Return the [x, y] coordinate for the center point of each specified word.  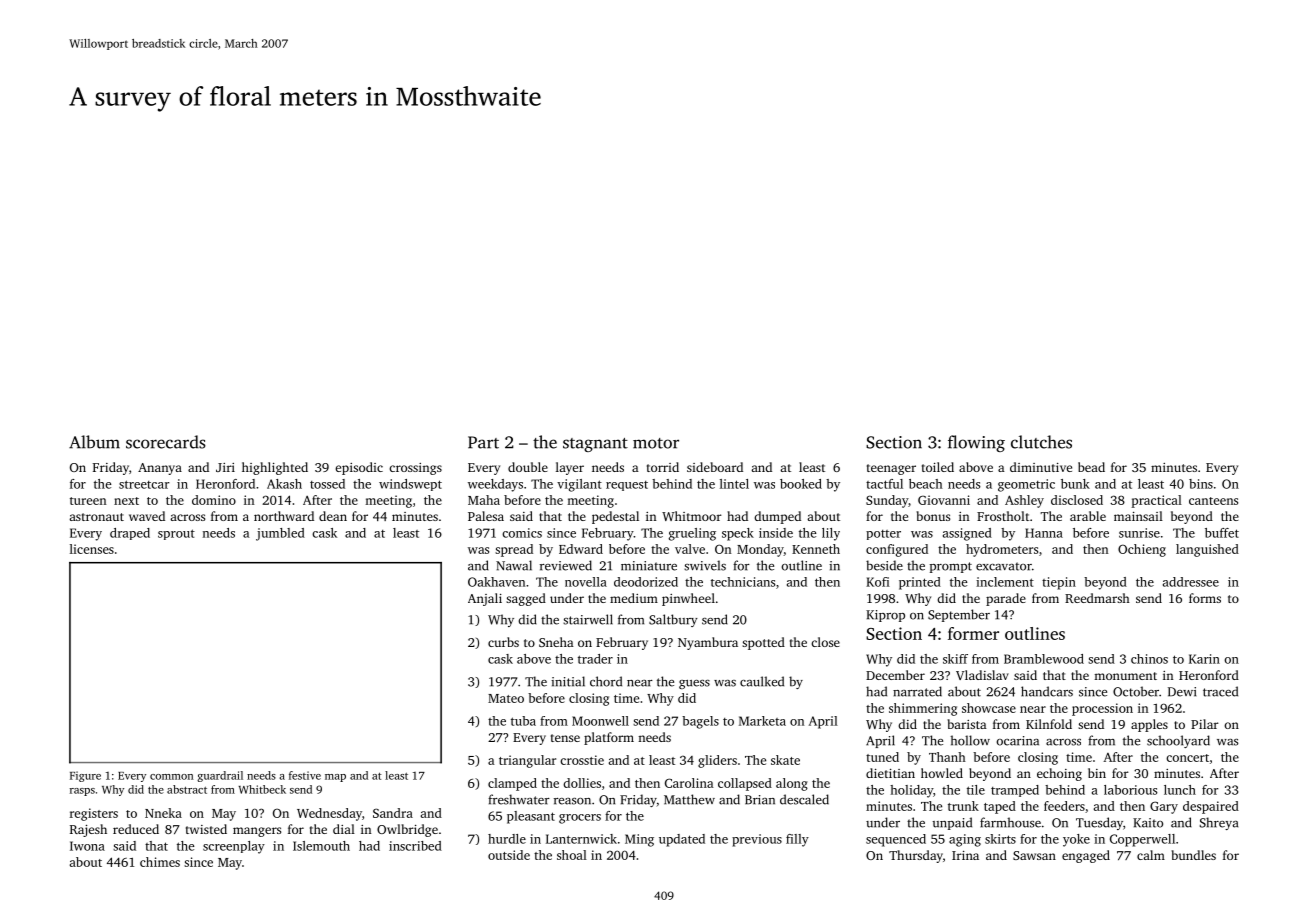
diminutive [1041, 467]
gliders [717, 761]
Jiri [225, 467]
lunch [1180, 790]
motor [656, 443]
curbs [503, 642]
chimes [160, 862]
